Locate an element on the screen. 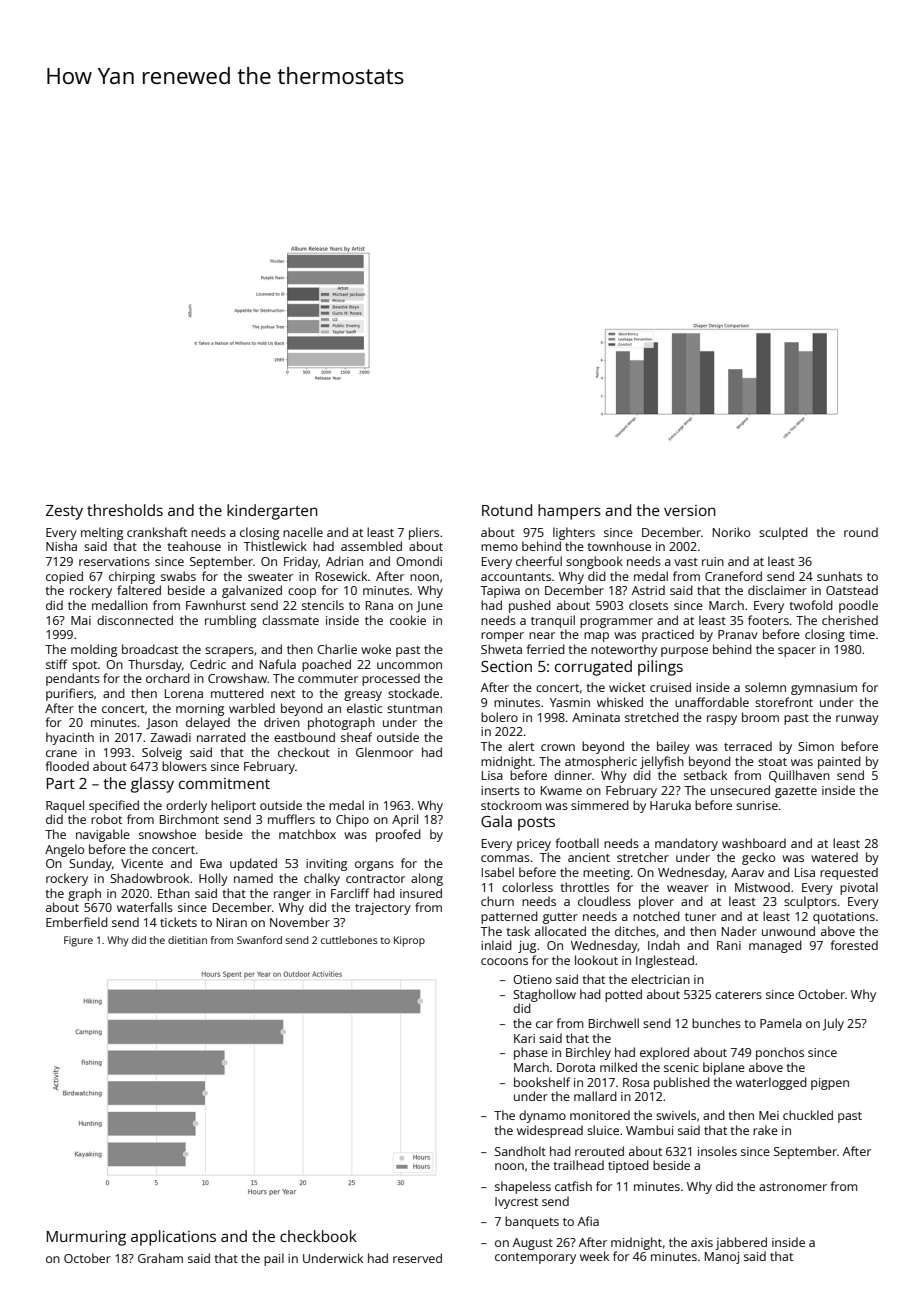 This screenshot has width=924, height=1308. commitment is located at coordinates (224, 783).
